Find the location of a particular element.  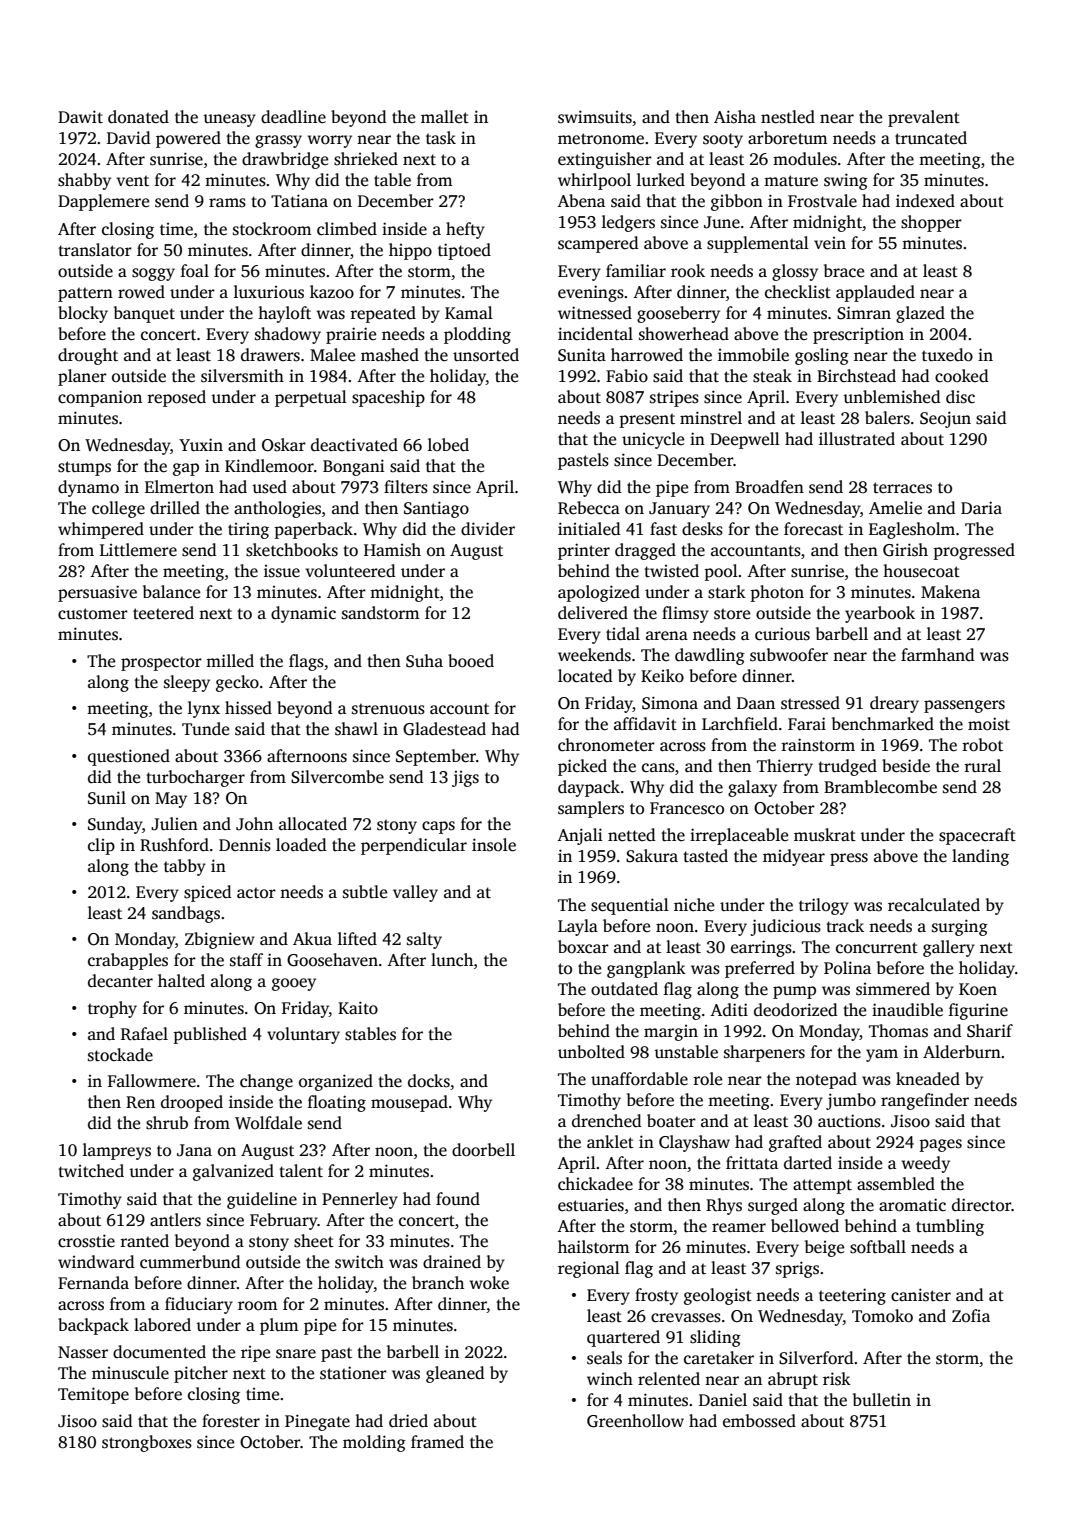

curious is located at coordinates (782, 634).
